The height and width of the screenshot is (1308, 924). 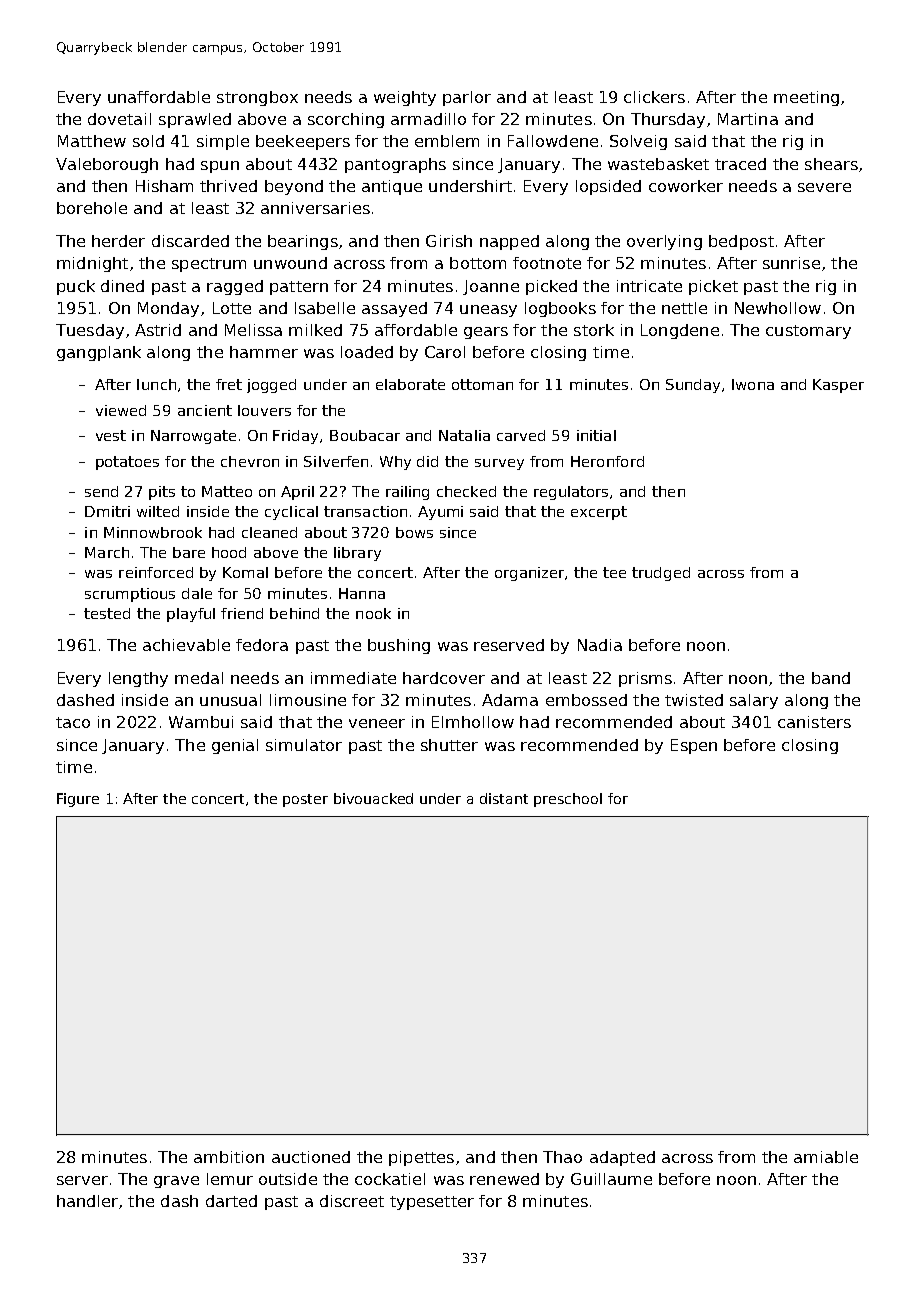 What do you see at coordinates (229, 384) in the screenshot?
I see `fret` at bounding box center [229, 384].
